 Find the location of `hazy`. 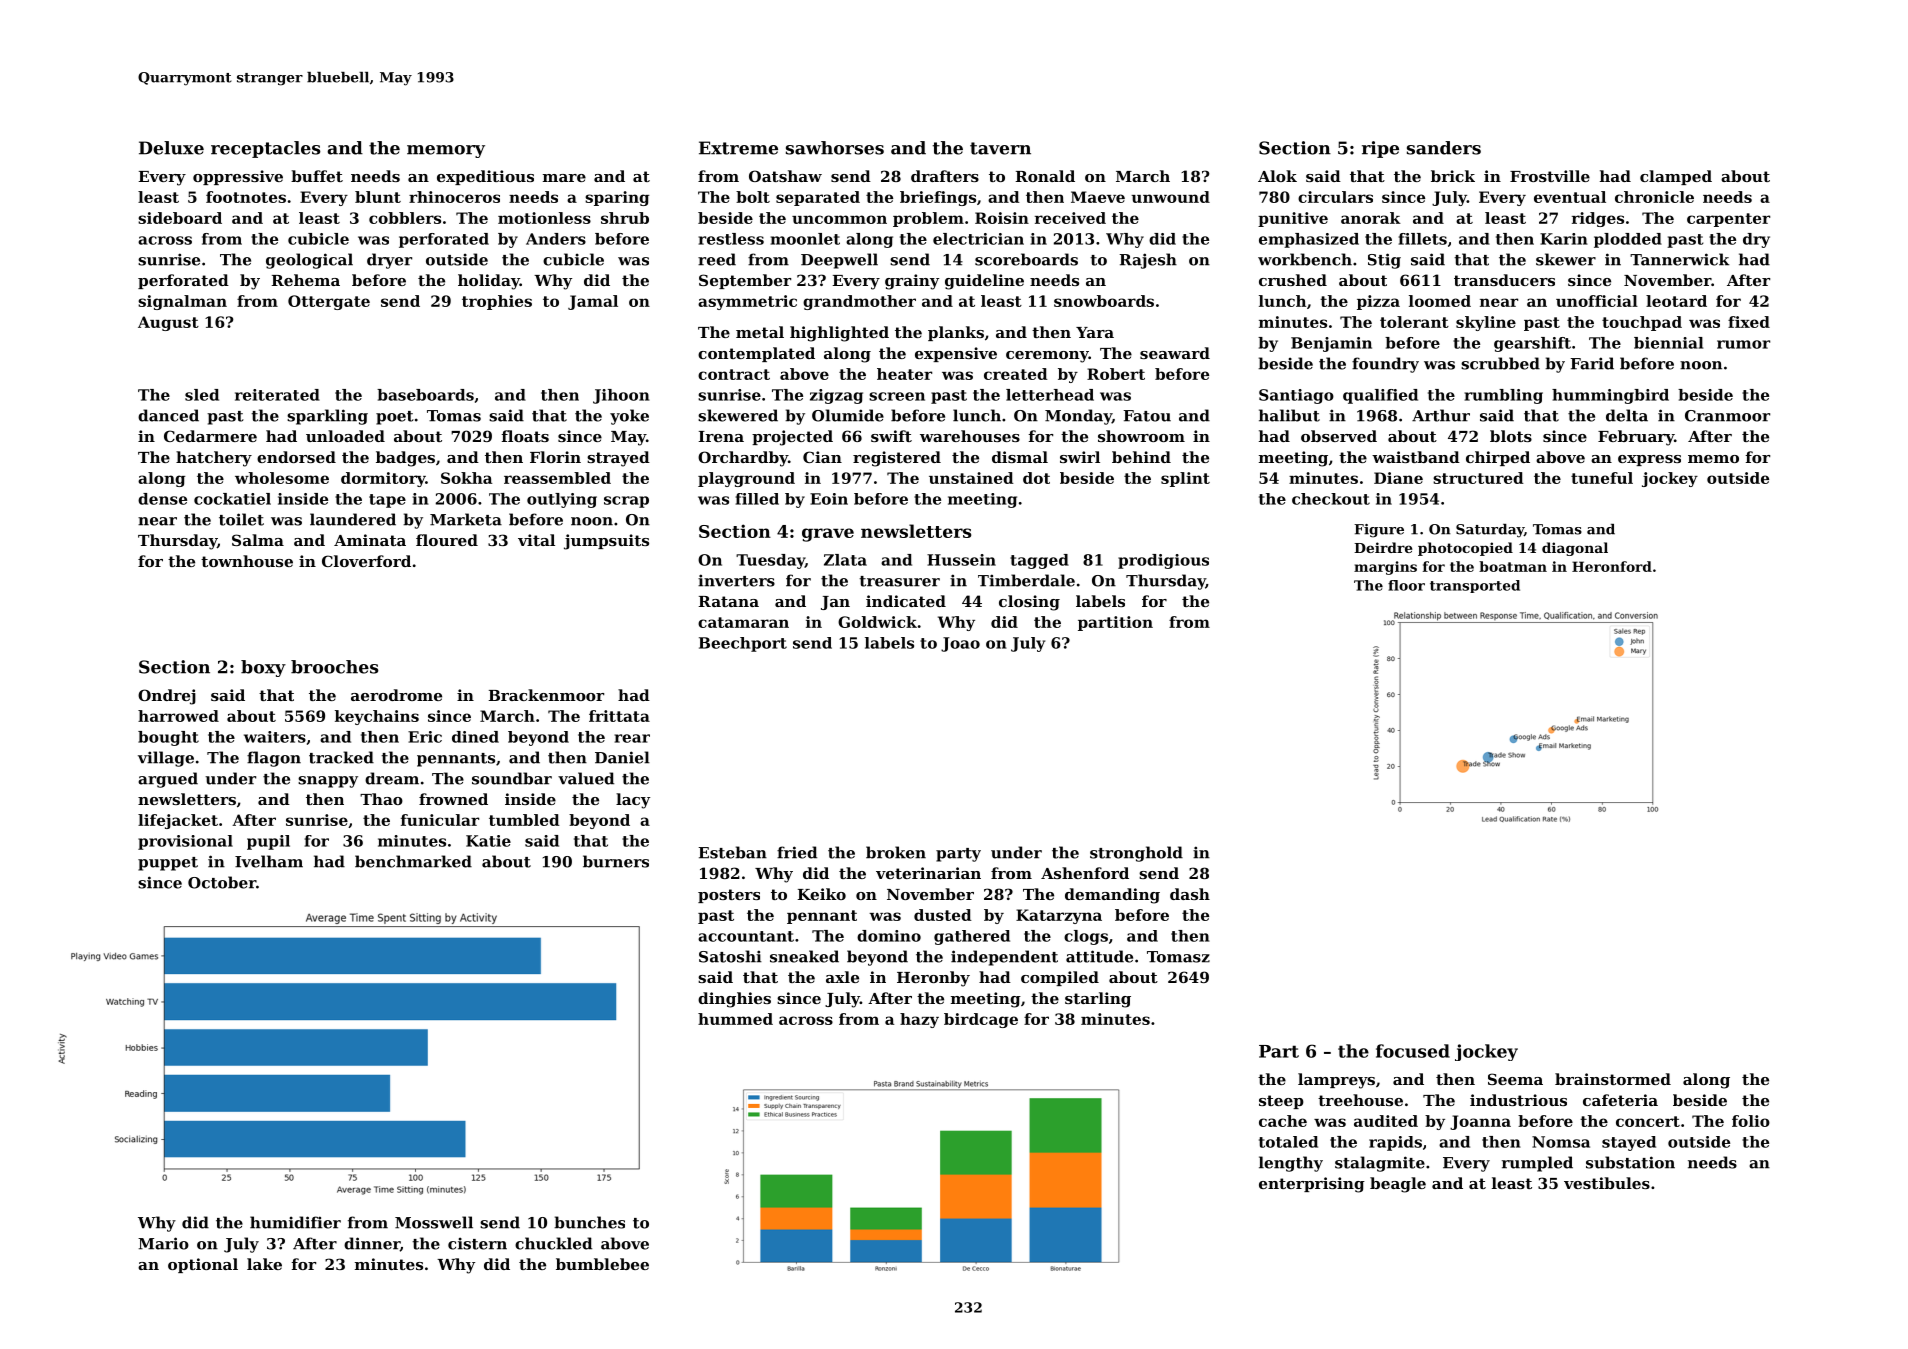

hazy is located at coordinates (919, 1020).
